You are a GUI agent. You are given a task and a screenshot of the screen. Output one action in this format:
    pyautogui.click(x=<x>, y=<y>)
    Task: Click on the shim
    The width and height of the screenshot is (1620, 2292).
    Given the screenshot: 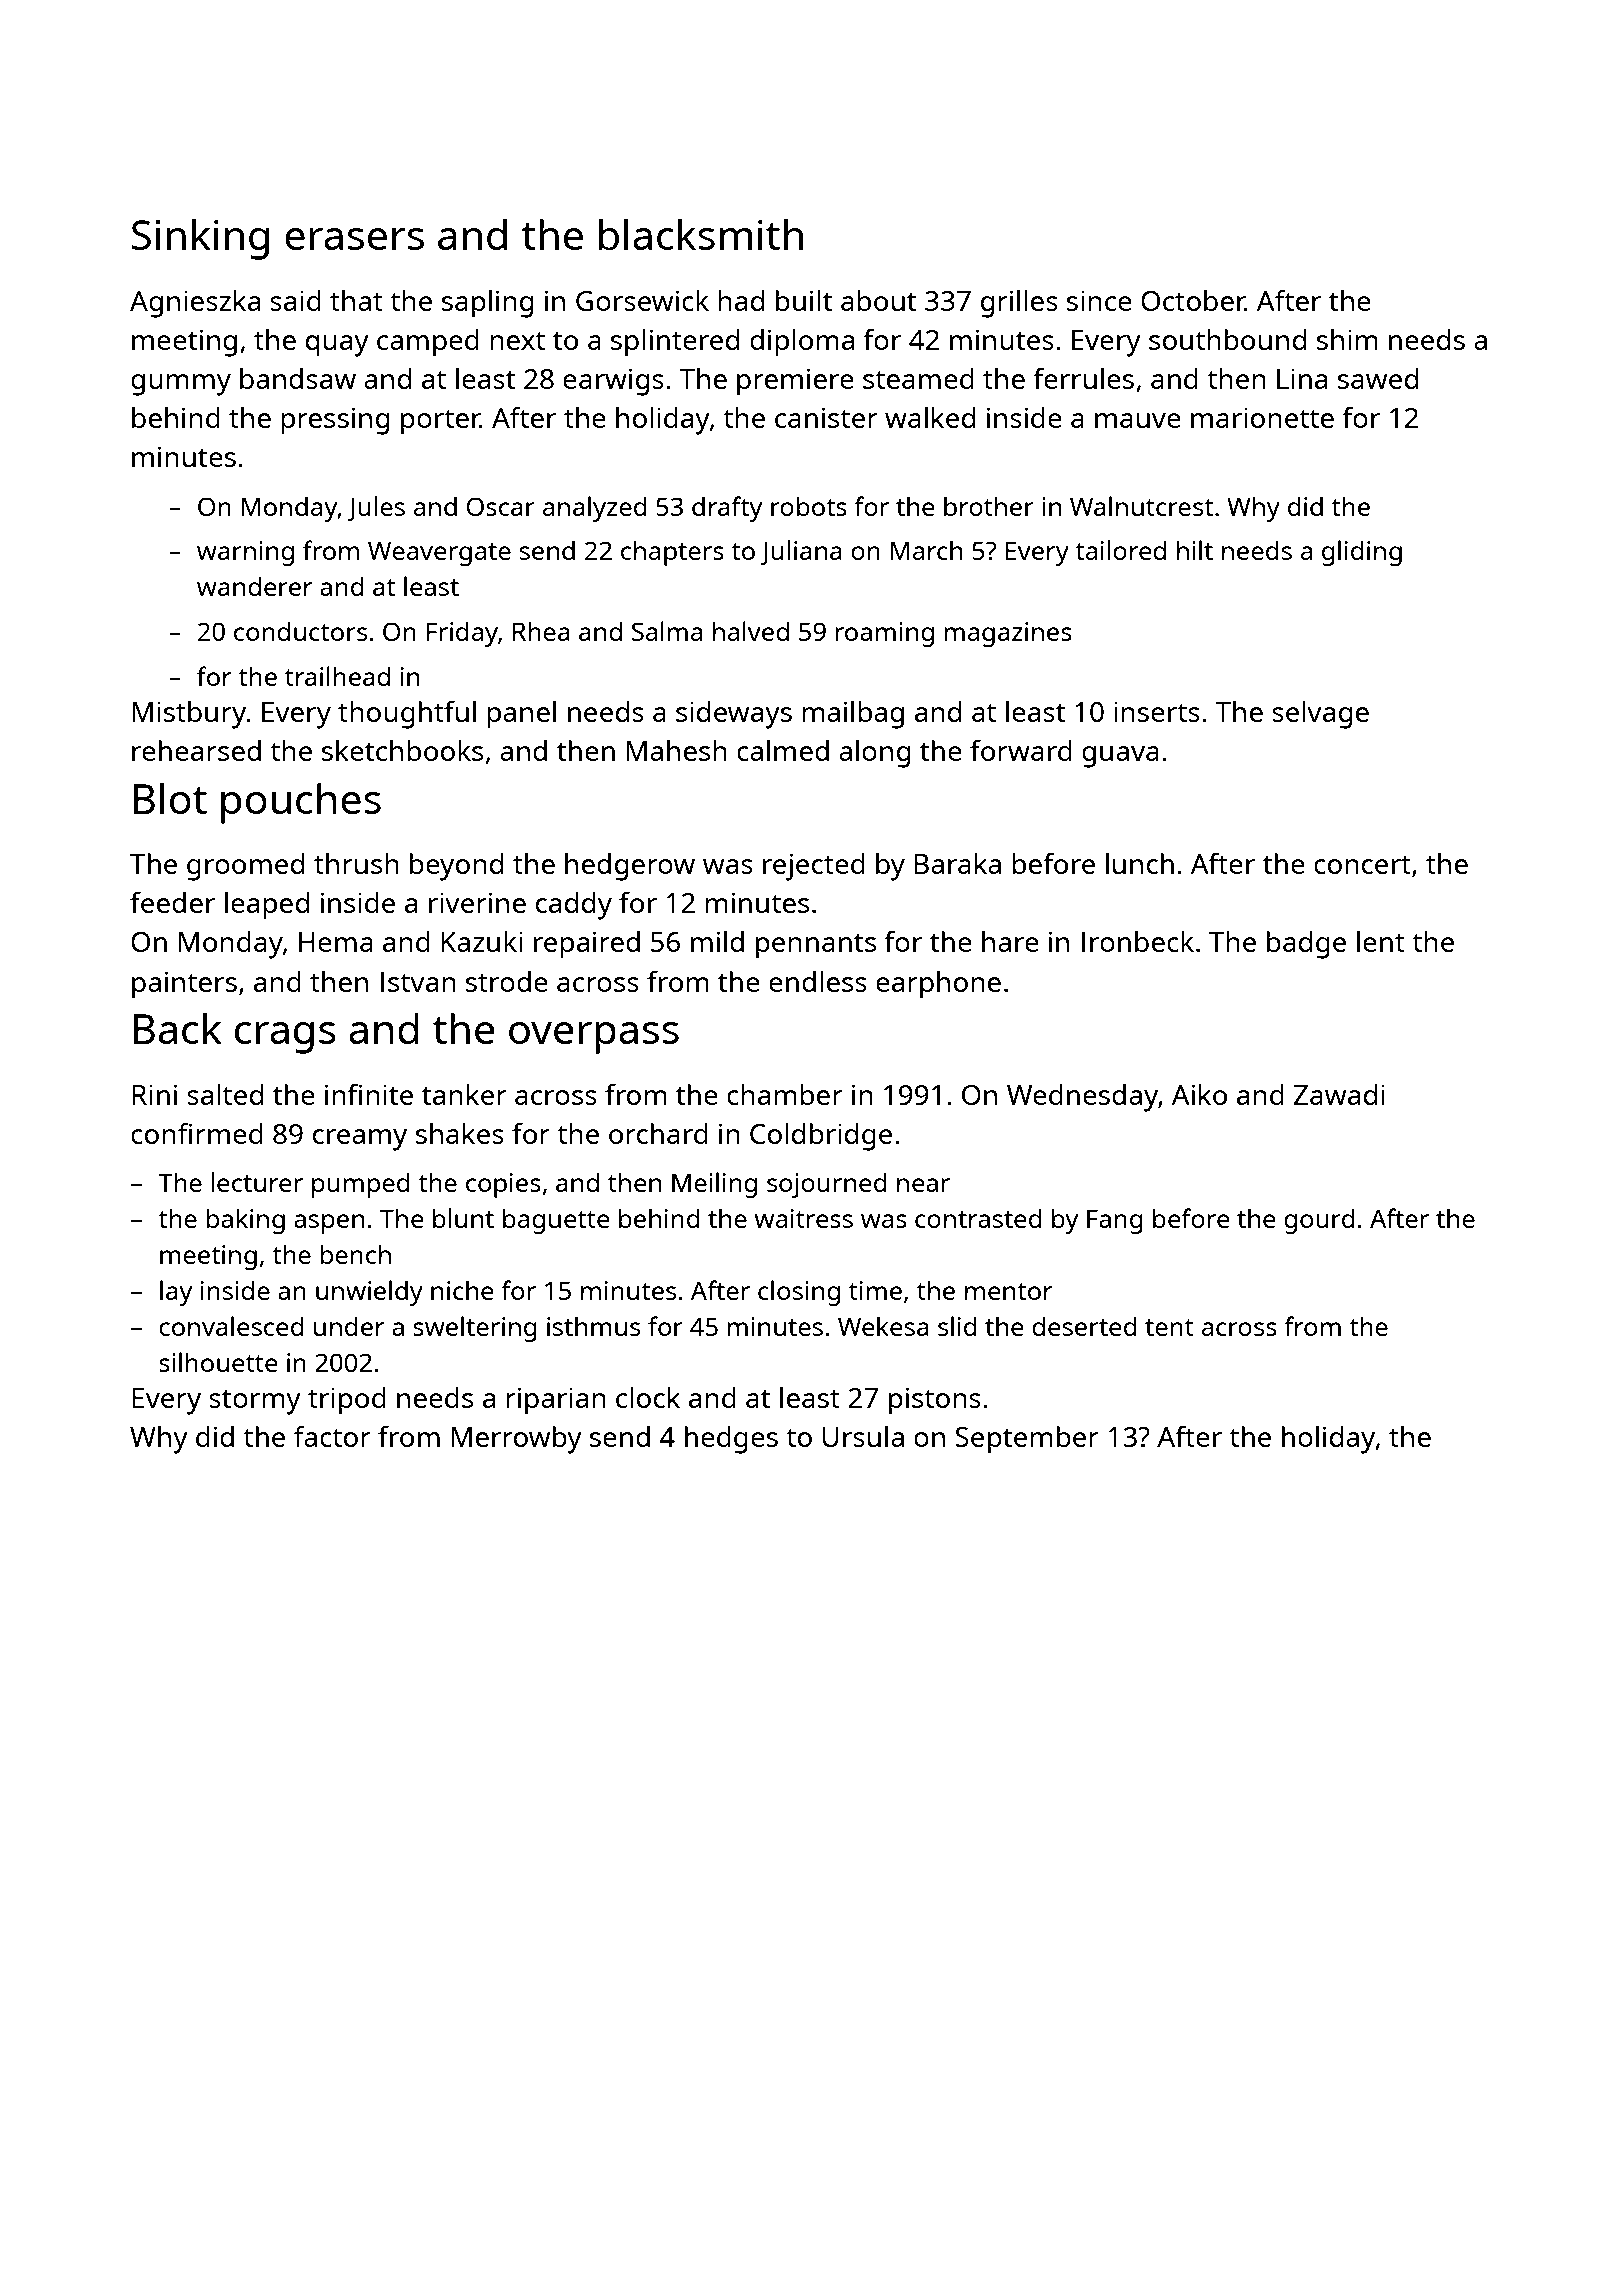 What is the action you would take?
    pyautogui.click(x=1347, y=339)
